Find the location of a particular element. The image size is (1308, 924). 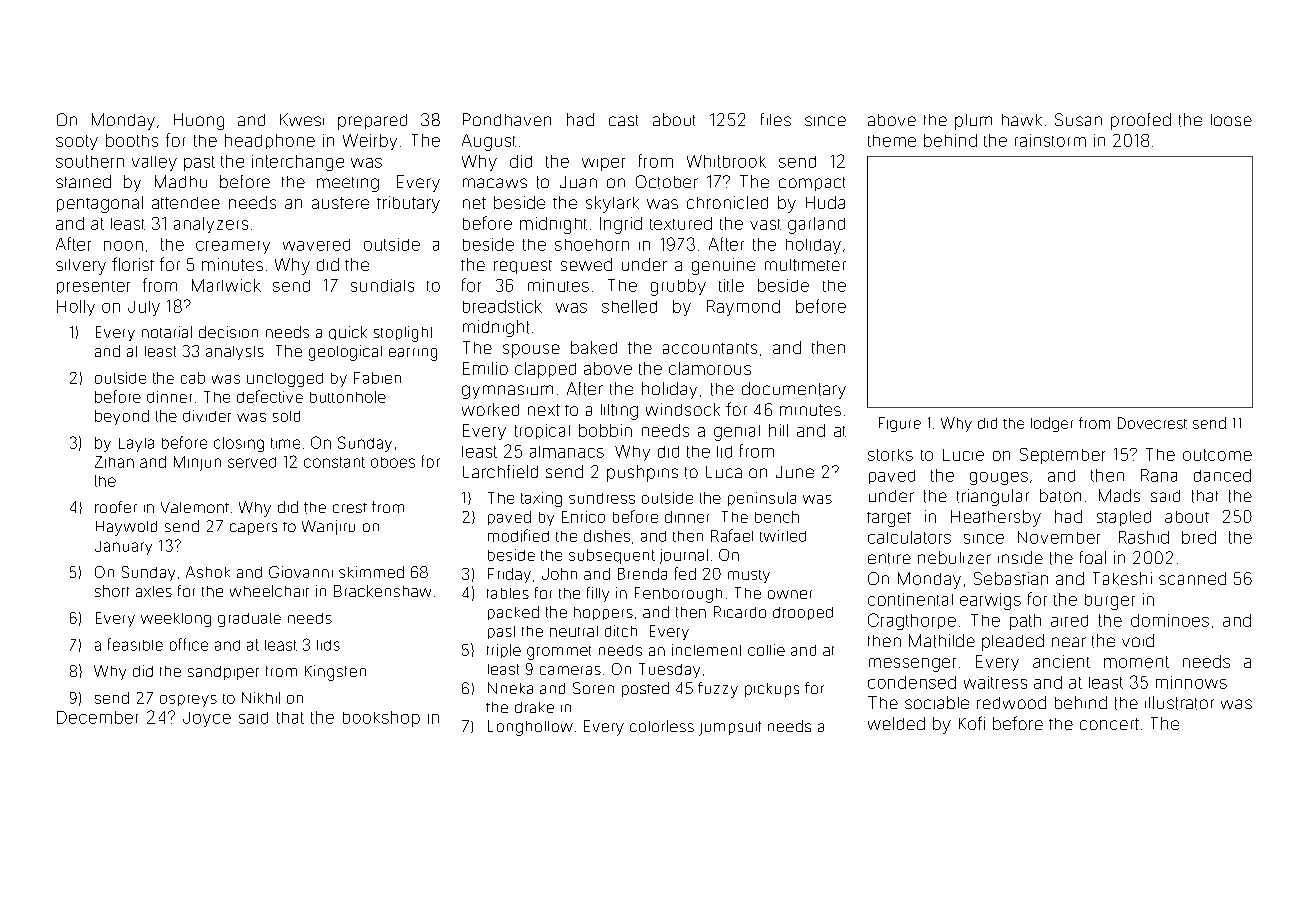

sold is located at coordinates (286, 416).
